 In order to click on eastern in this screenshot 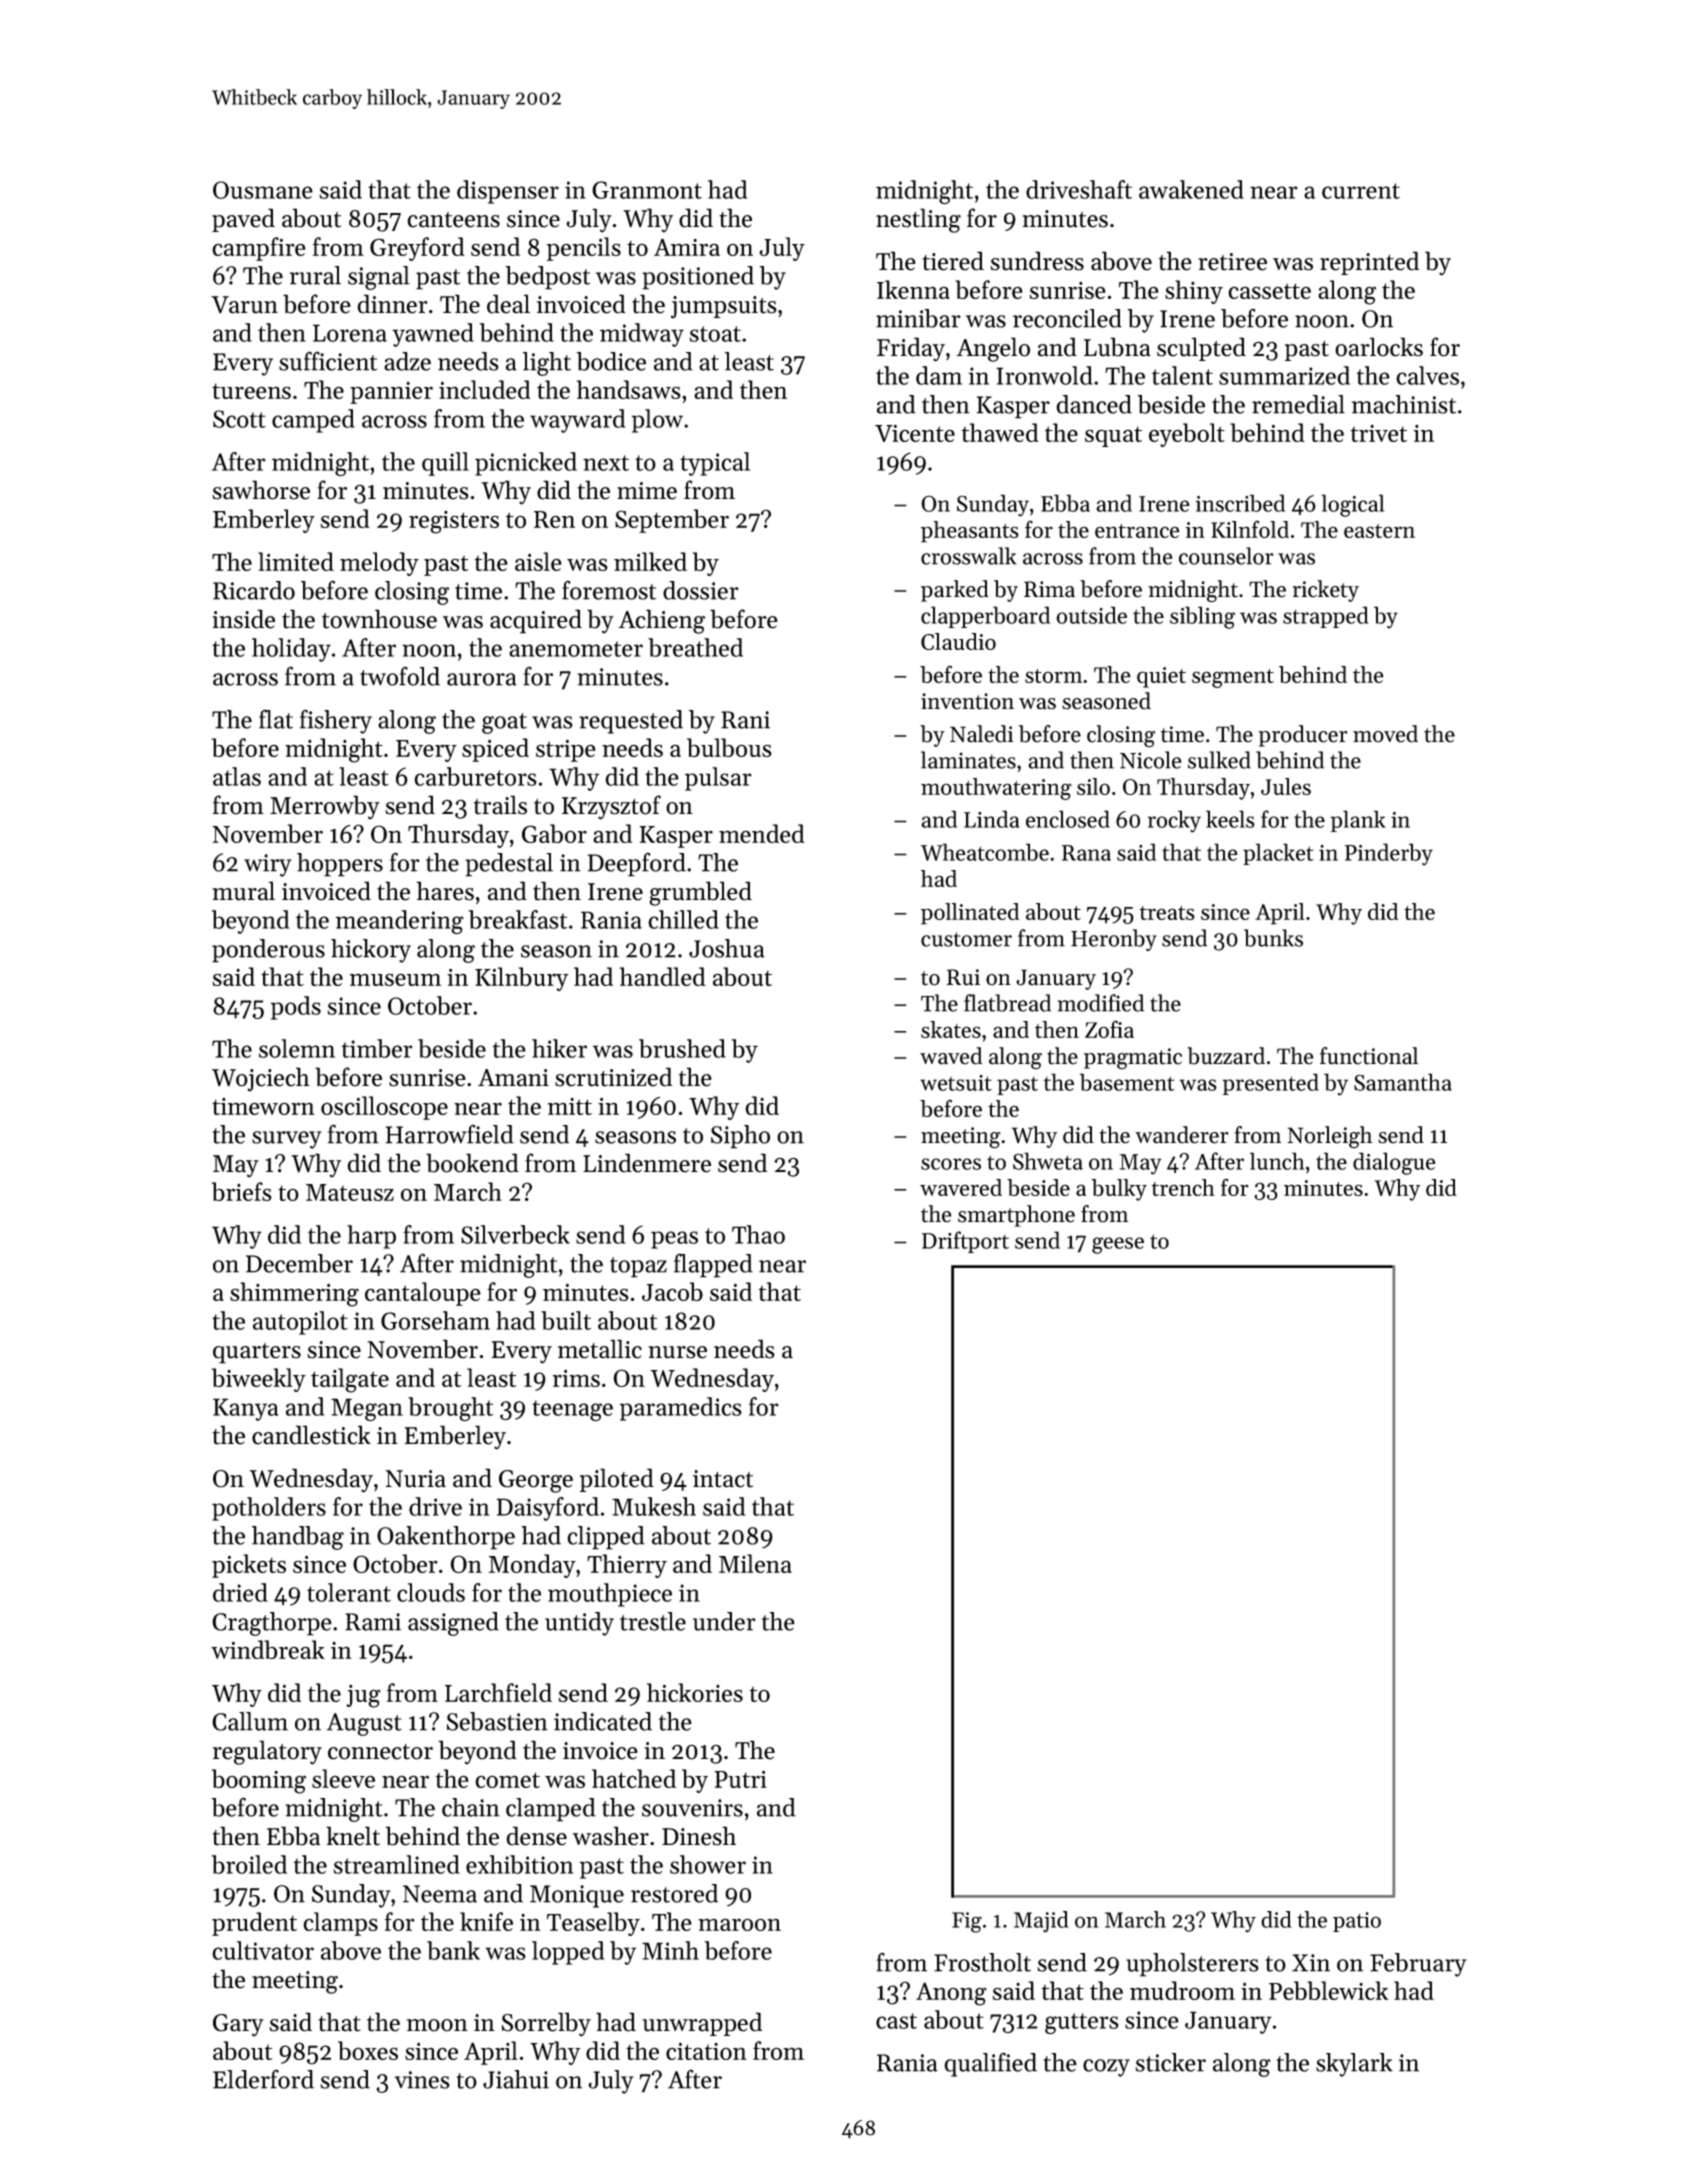, I will do `click(1379, 531)`.
